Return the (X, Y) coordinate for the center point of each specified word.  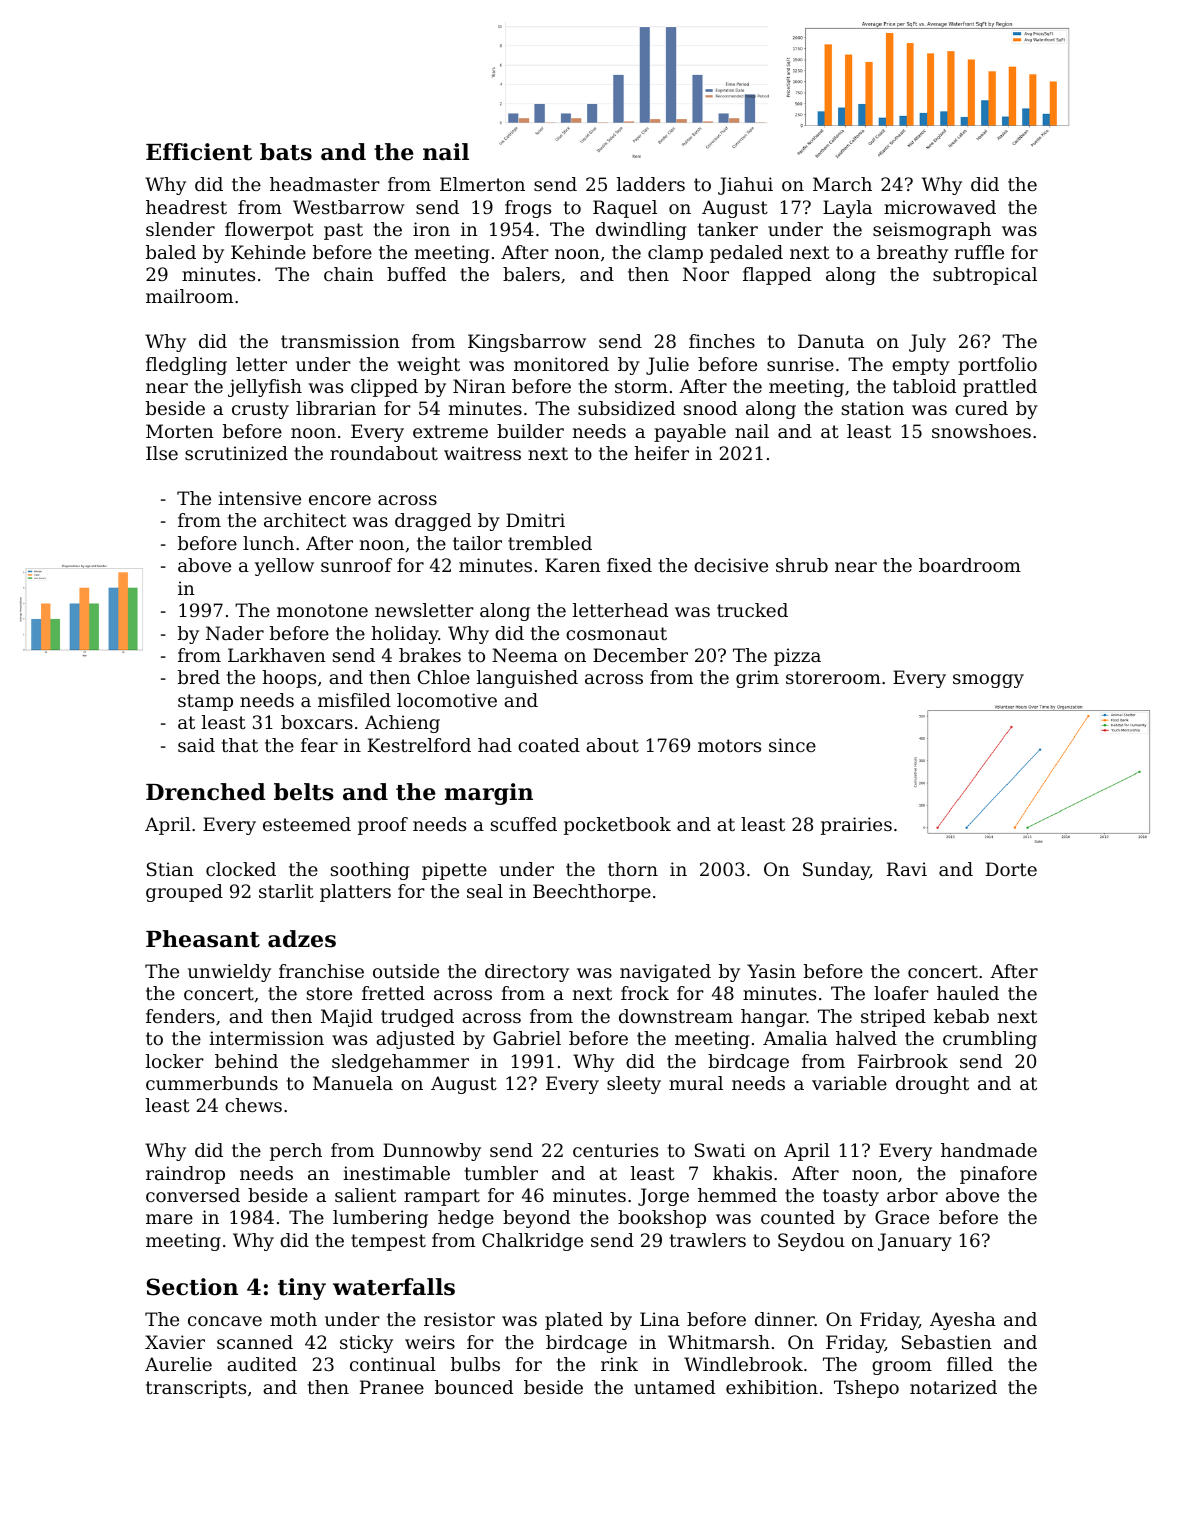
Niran (479, 386)
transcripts (196, 1389)
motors (729, 745)
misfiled (354, 700)
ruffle (979, 252)
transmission (340, 341)
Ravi (907, 869)
